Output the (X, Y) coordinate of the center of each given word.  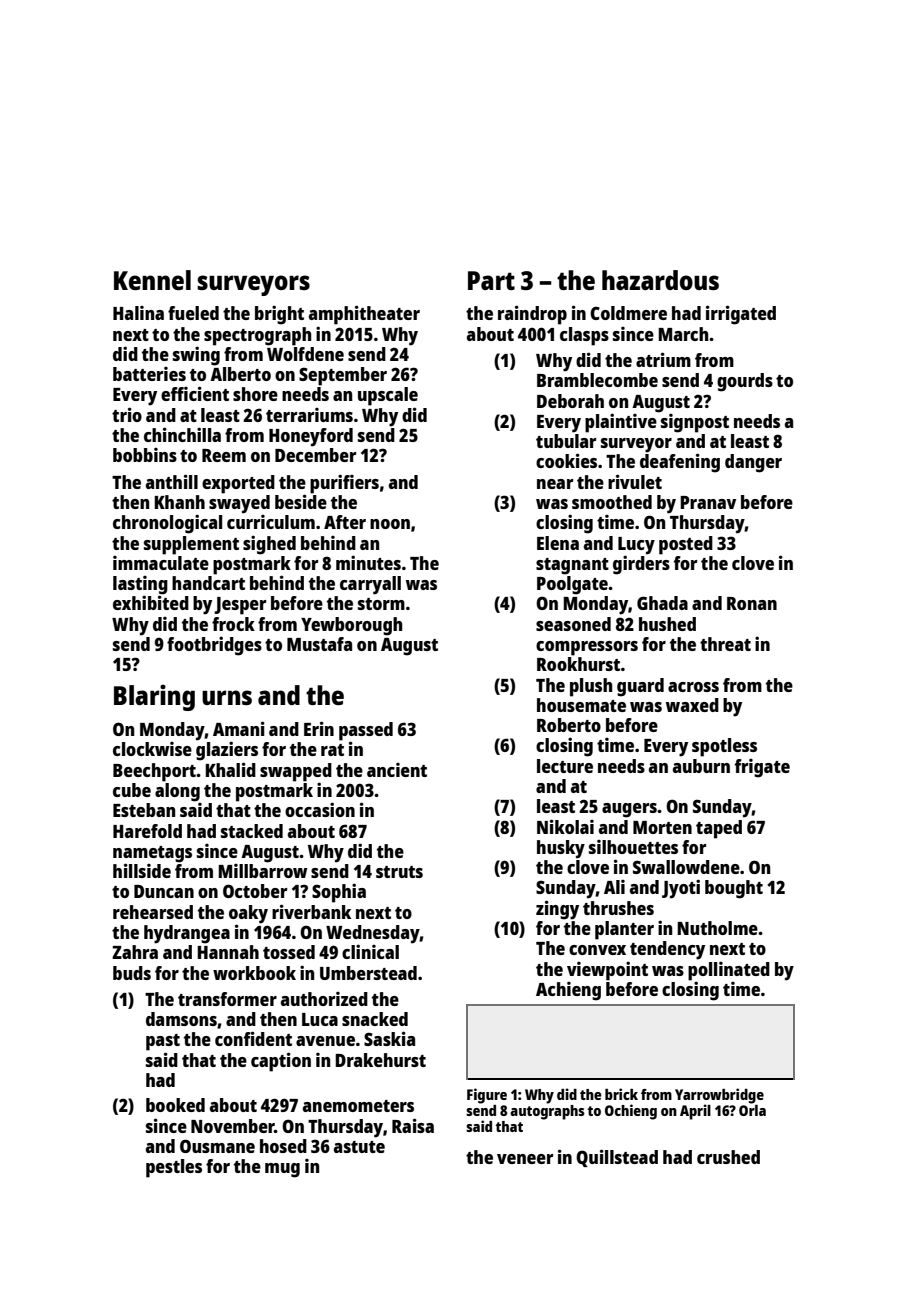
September (343, 376)
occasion (320, 809)
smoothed (612, 502)
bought (734, 889)
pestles (174, 1168)
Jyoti (681, 889)
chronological (167, 524)
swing (196, 356)
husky (561, 849)
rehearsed (153, 912)
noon (390, 524)
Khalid (230, 769)
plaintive (621, 423)
